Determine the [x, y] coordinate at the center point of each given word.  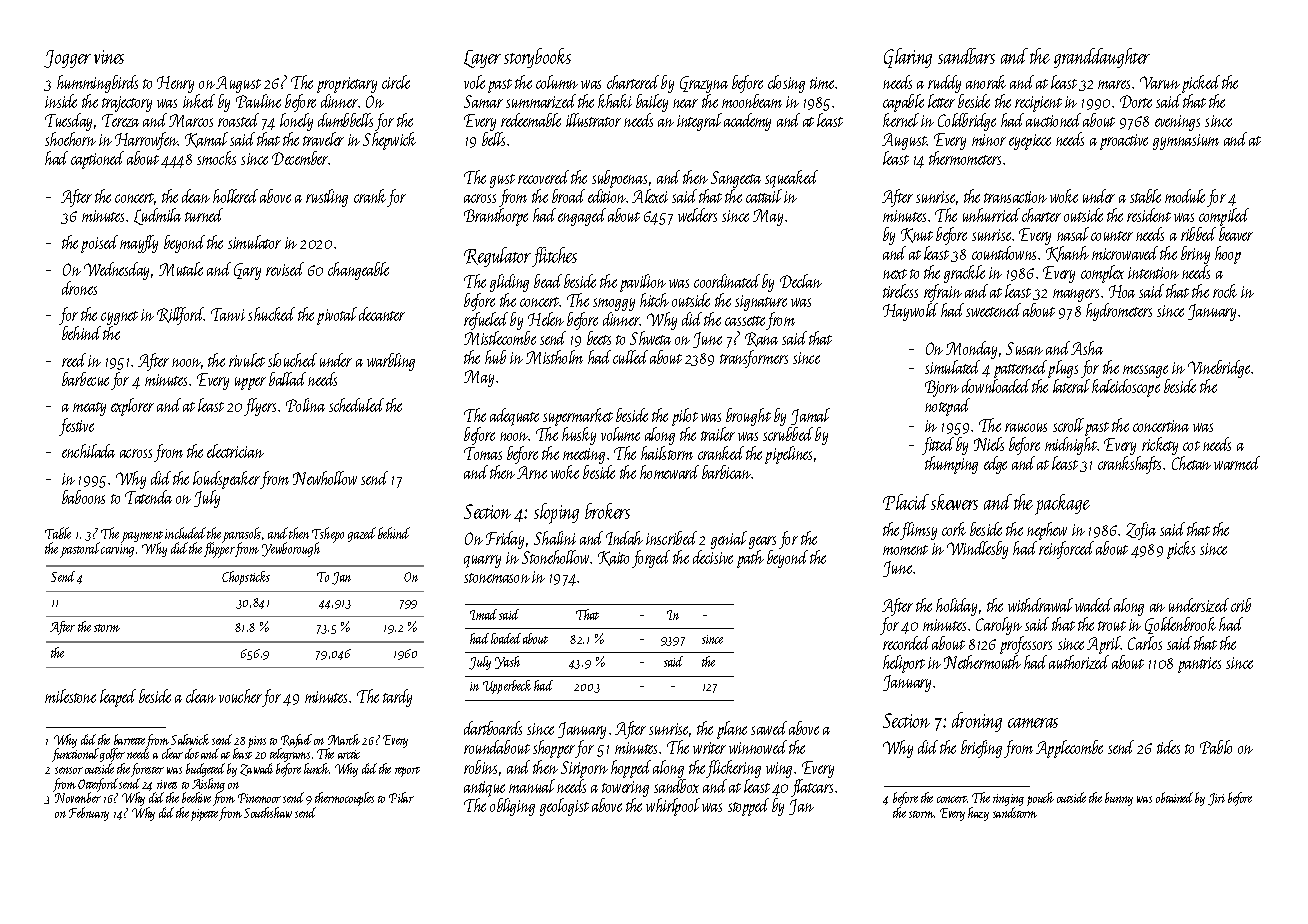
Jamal [810, 416]
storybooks [537, 58]
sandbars [966, 56]
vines [109, 57]
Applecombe [1069, 749]
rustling [327, 198]
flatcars [812, 788]
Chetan [1191, 463]
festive [76, 427]
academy [747, 122]
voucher [240, 696]
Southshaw [268, 812]
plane [732, 730]
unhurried [991, 215]
